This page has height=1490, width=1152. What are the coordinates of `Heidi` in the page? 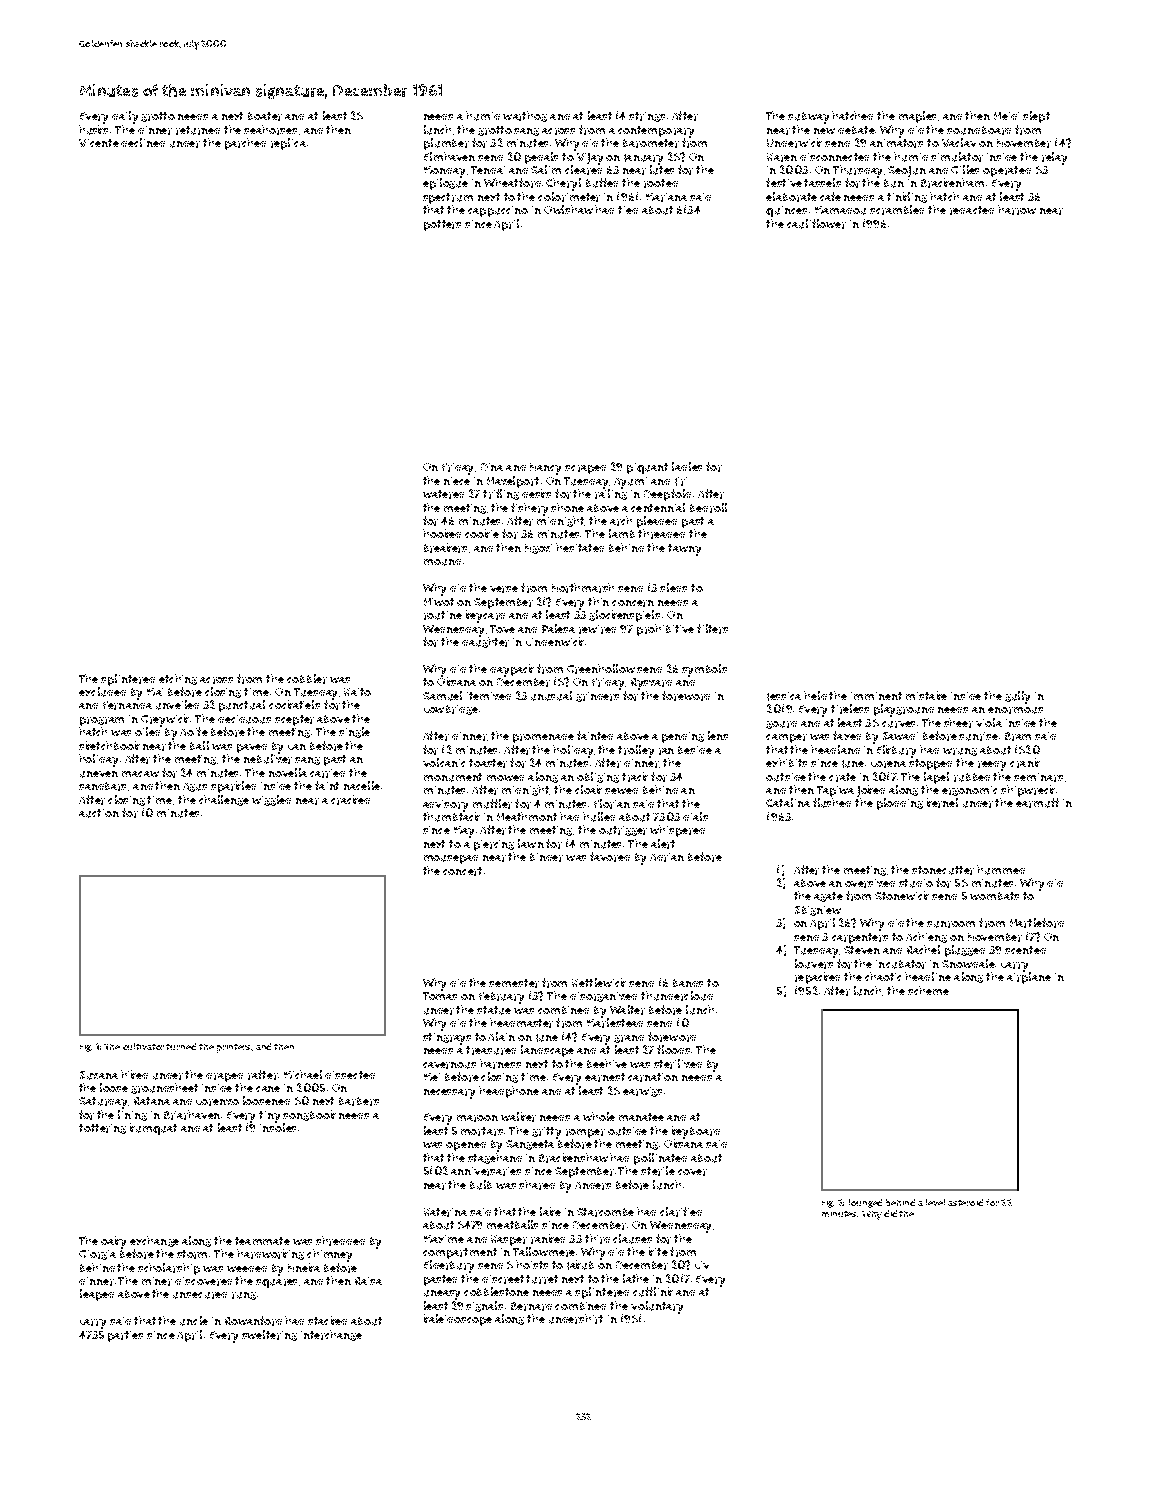 It's located at (1006, 116).
